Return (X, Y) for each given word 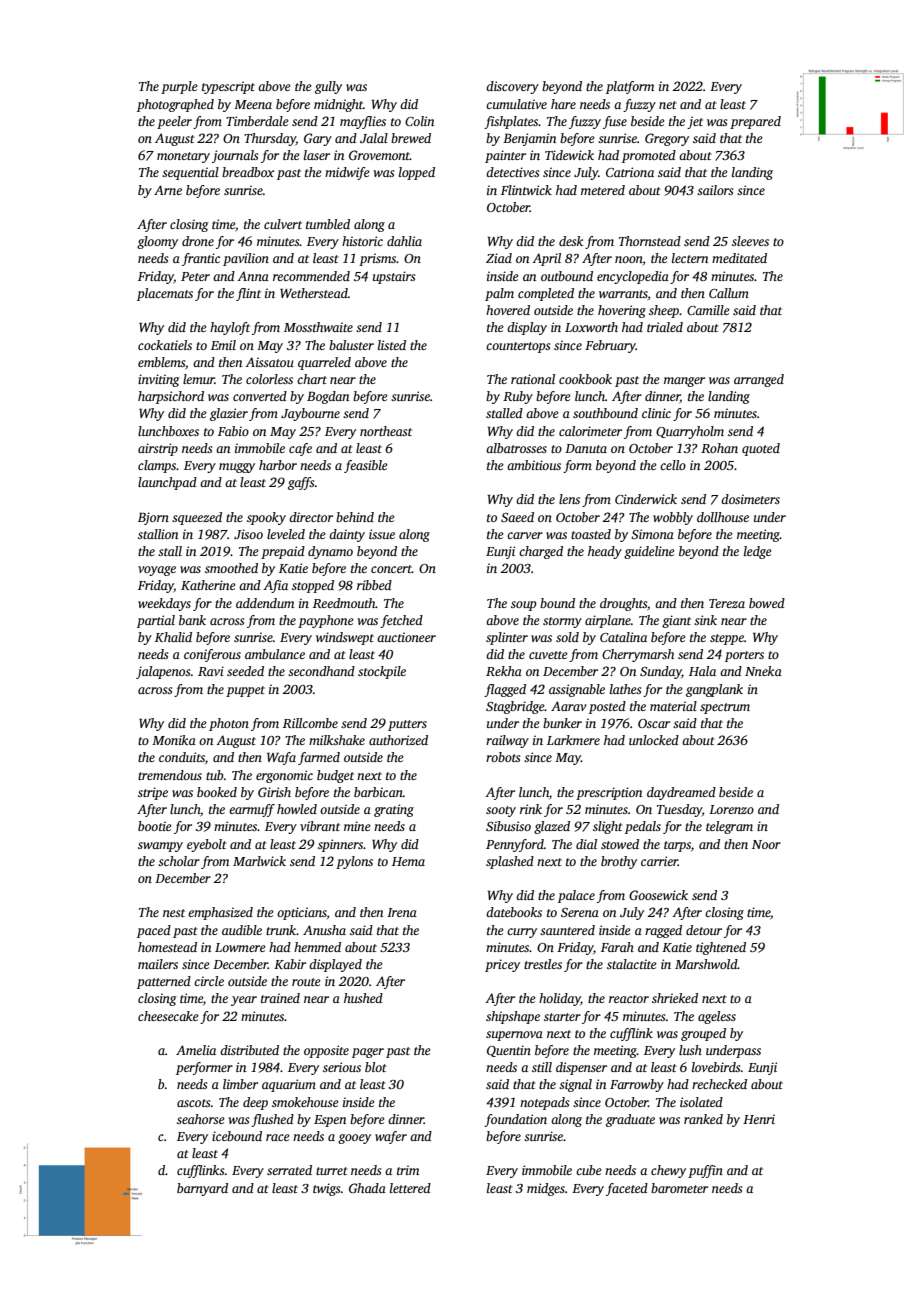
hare (563, 104)
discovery (512, 87)
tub (214, 775)
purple (179, 87)
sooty (501, 811)
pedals (643, 827)
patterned (164, 982)
